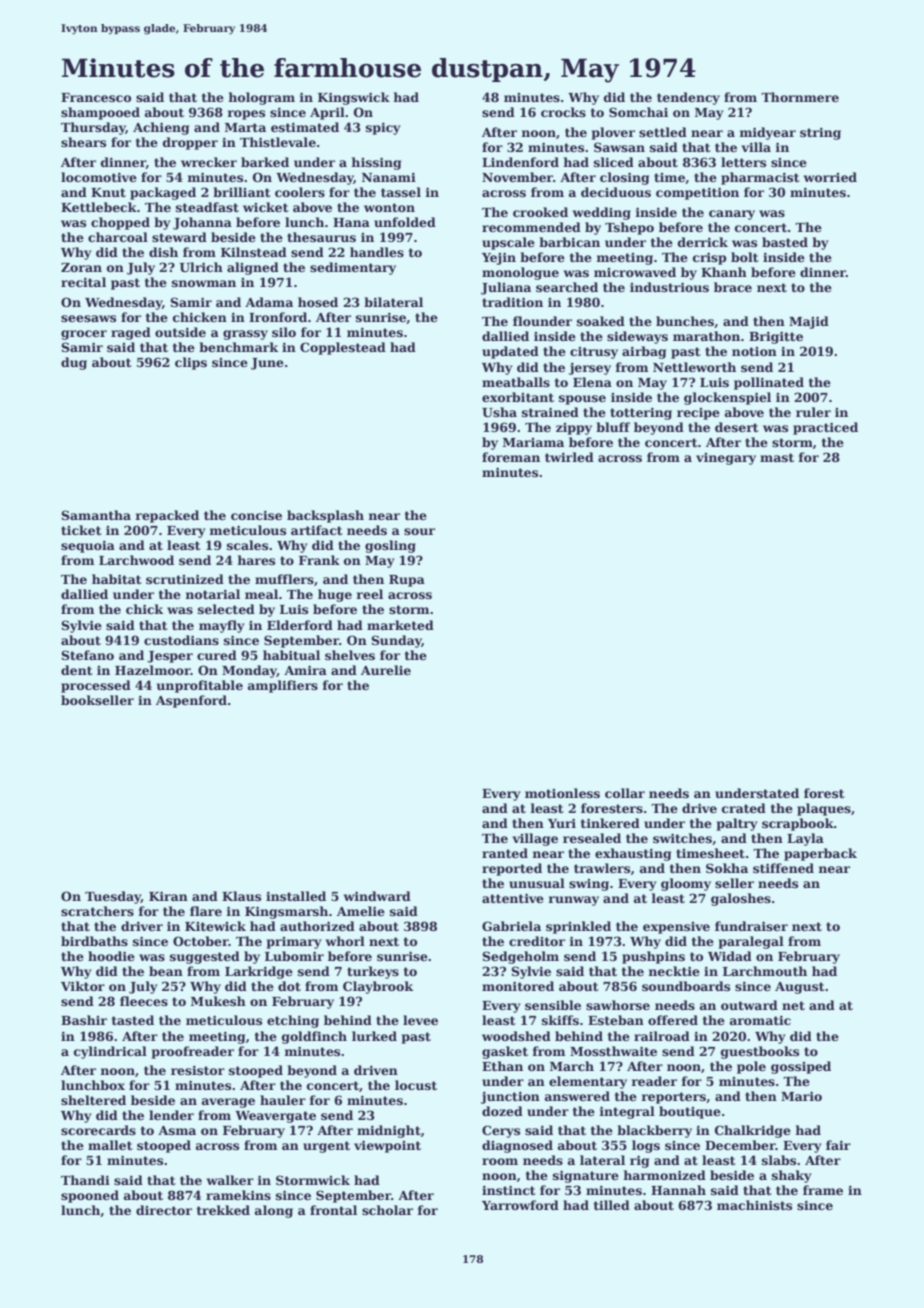 This screenshot has height=1308, width=924. I want to click on practiced, so click(825, 428).
